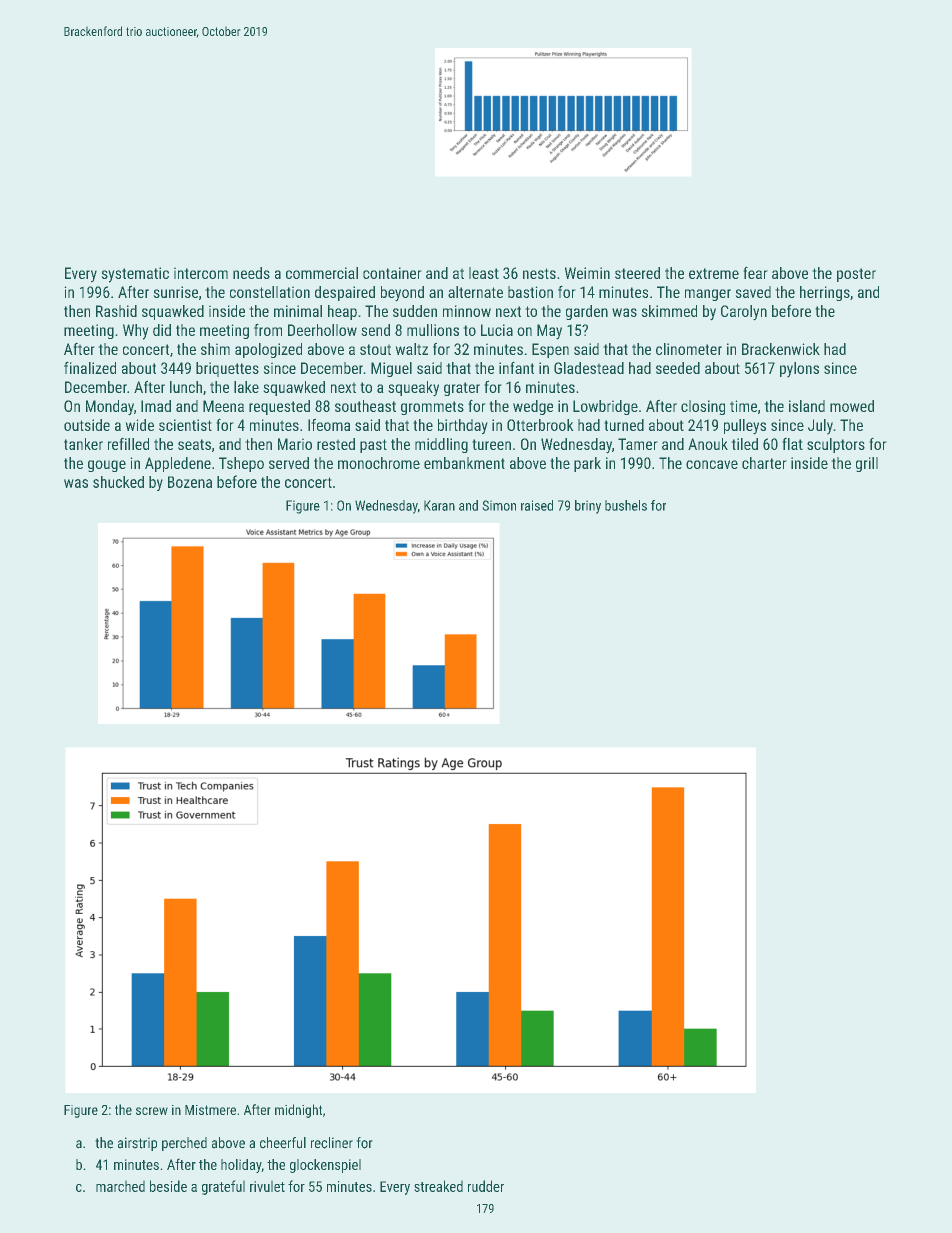 The width and height of the document is (952, 1233). I want to click on shucked, so click(118, 482).
